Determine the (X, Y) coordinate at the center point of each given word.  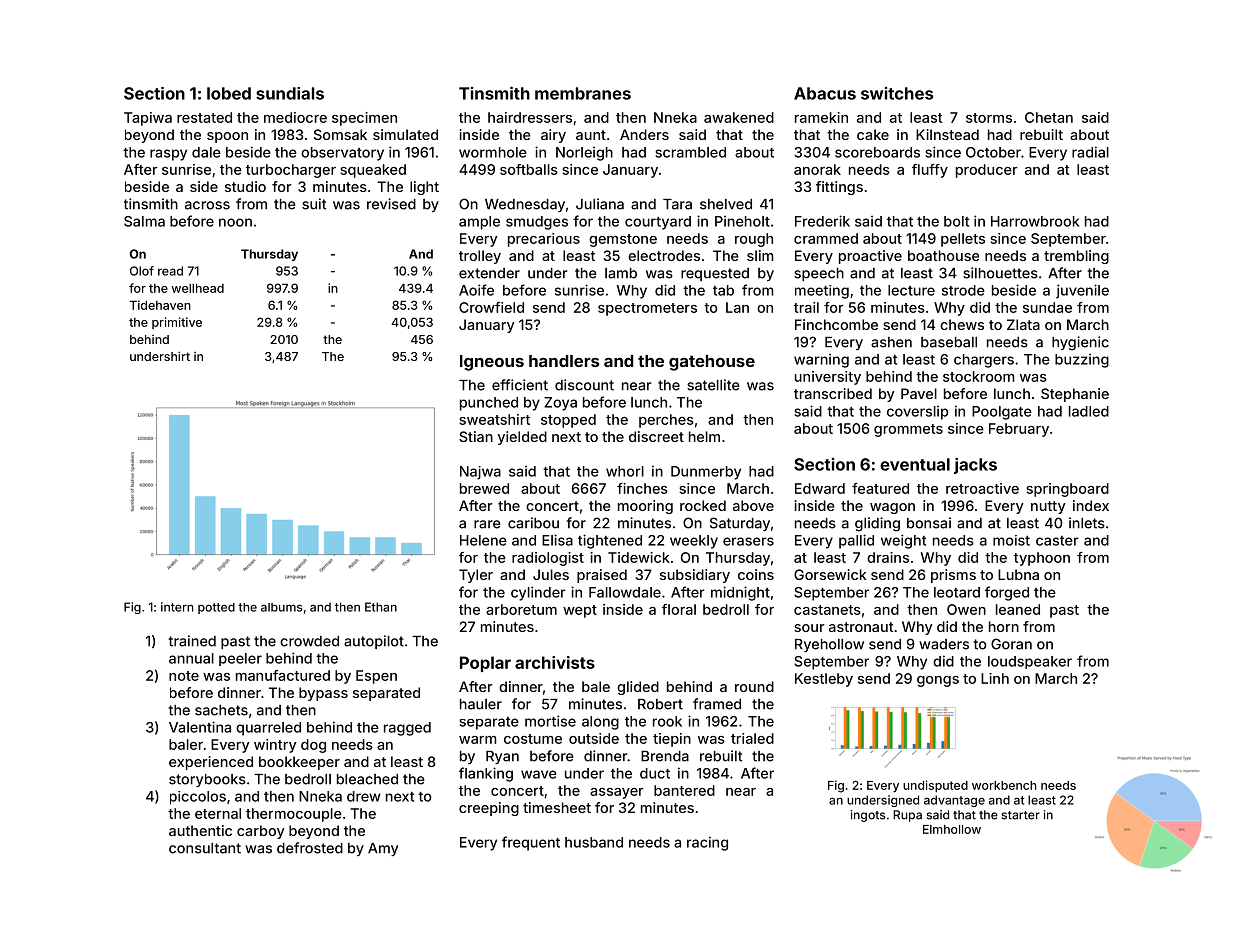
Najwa (480, 473)
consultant (205, 848)
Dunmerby (706, 473)
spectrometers (647, 309)
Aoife (476, 290)
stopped (568, 421)
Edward (820, 488)
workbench (1004, 785)
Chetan (1049, 117)
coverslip (917, 413)
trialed (752, 738)
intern (177, 607)
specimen (364, 119)
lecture (911, 290)
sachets (221, 710)
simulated (405, 134)
